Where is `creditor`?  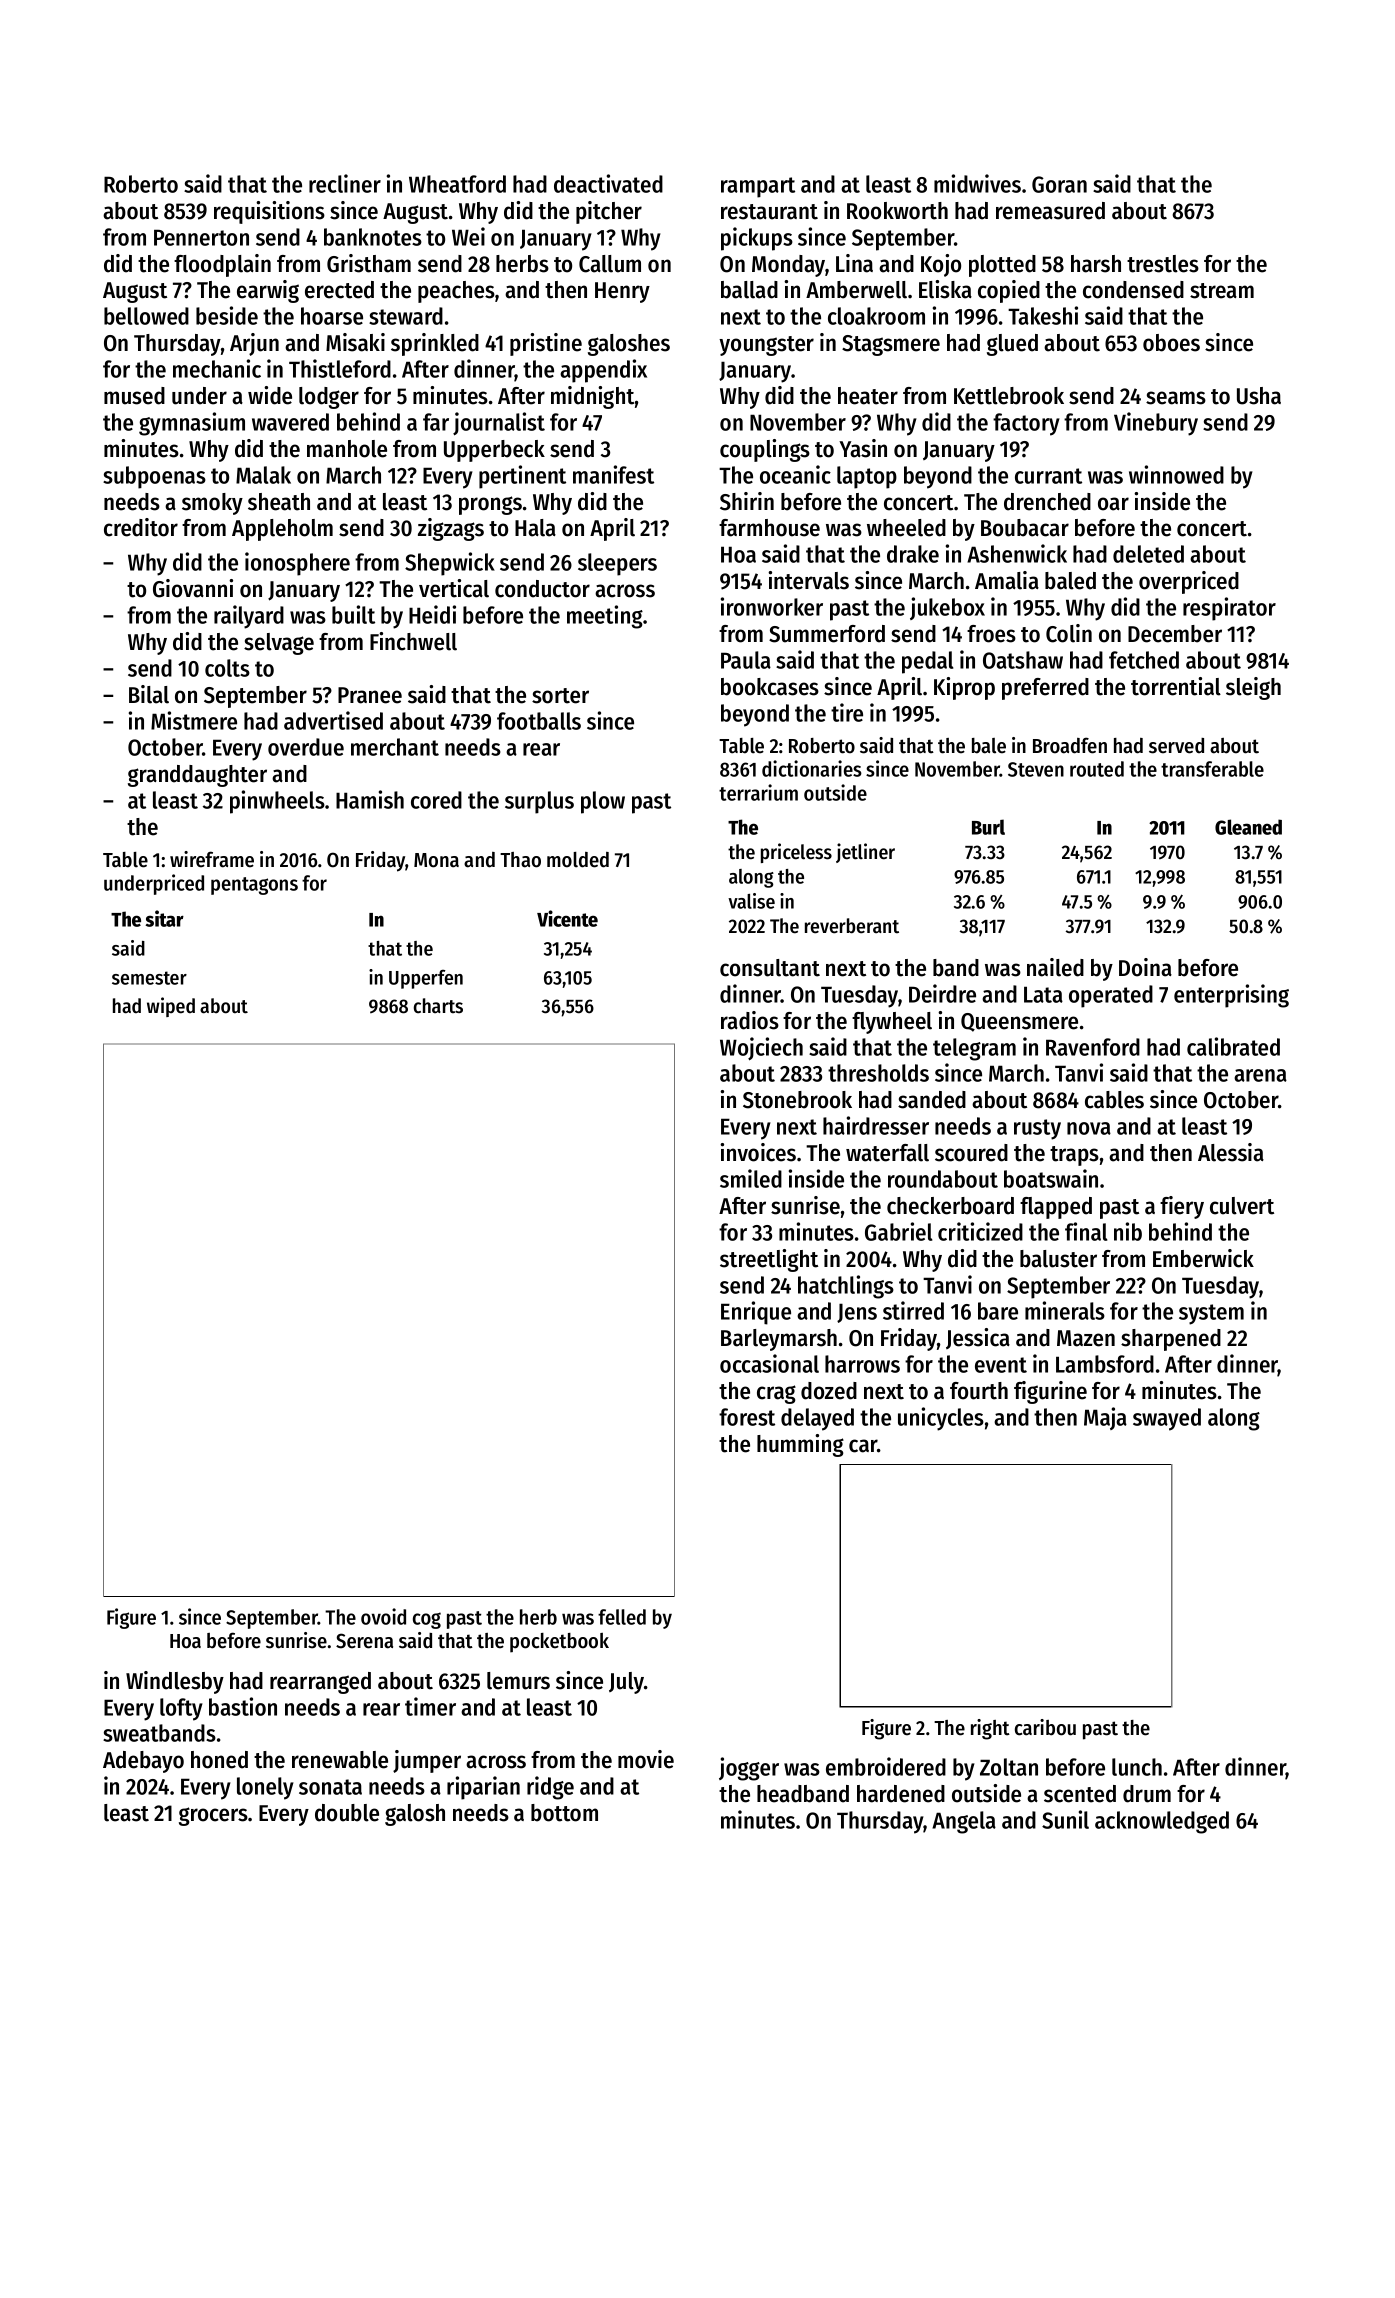
creditor is located at coordinates (141, 527).
